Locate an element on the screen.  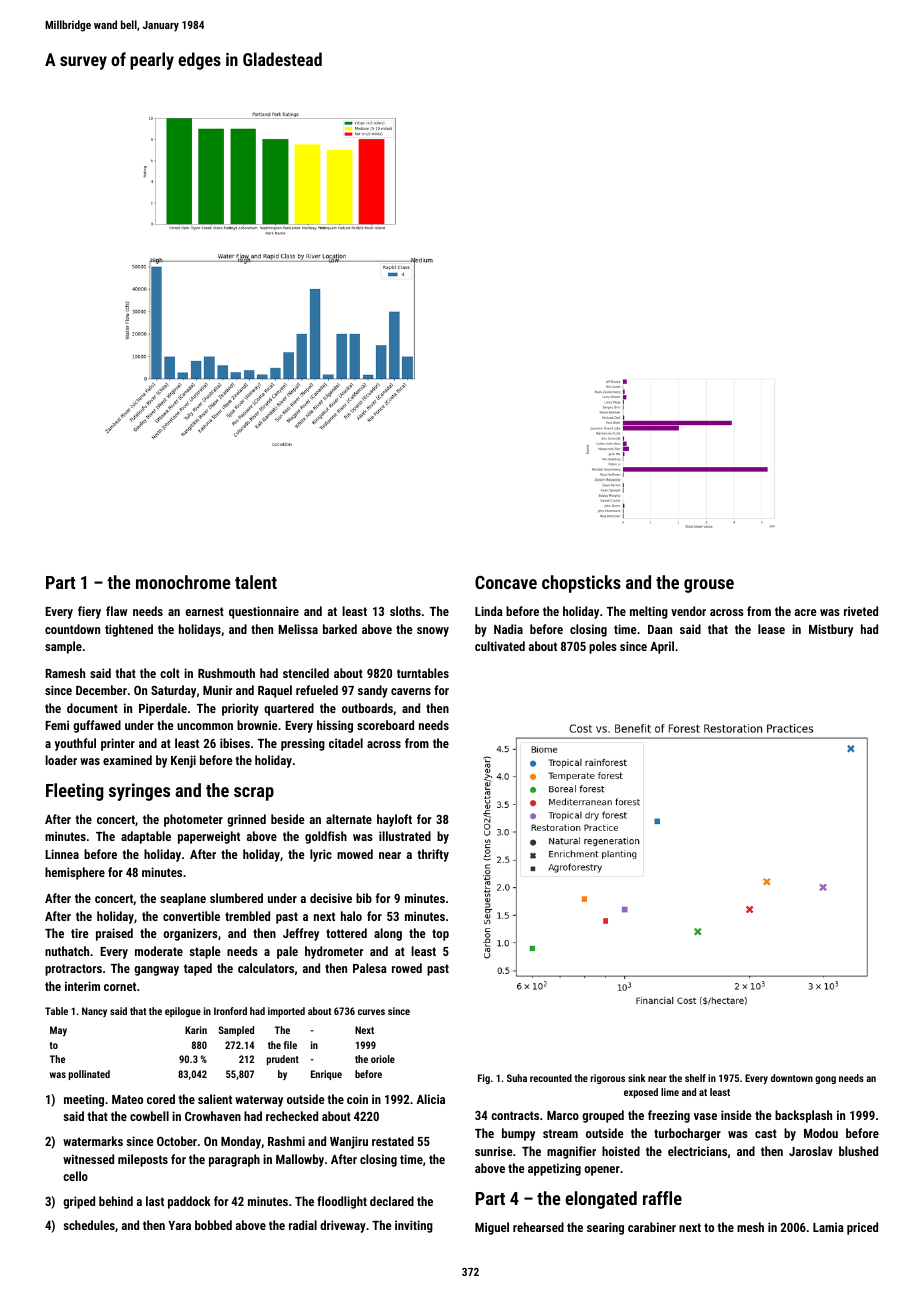
cultivated is located at coordinates (500, 646).
